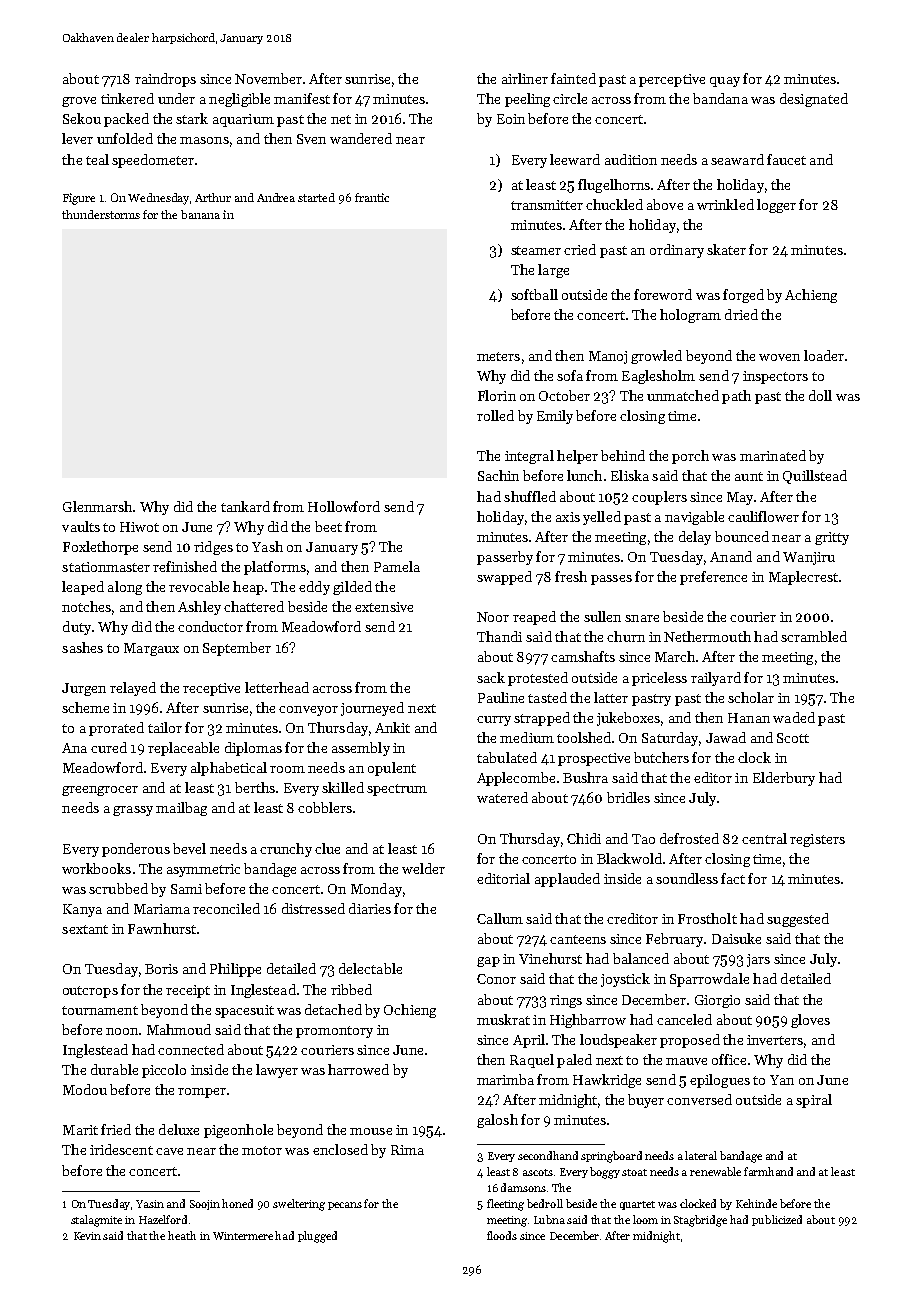  Describe the element at coordinates (372, 197) in the screenshot. I see `frantic` at that location.
